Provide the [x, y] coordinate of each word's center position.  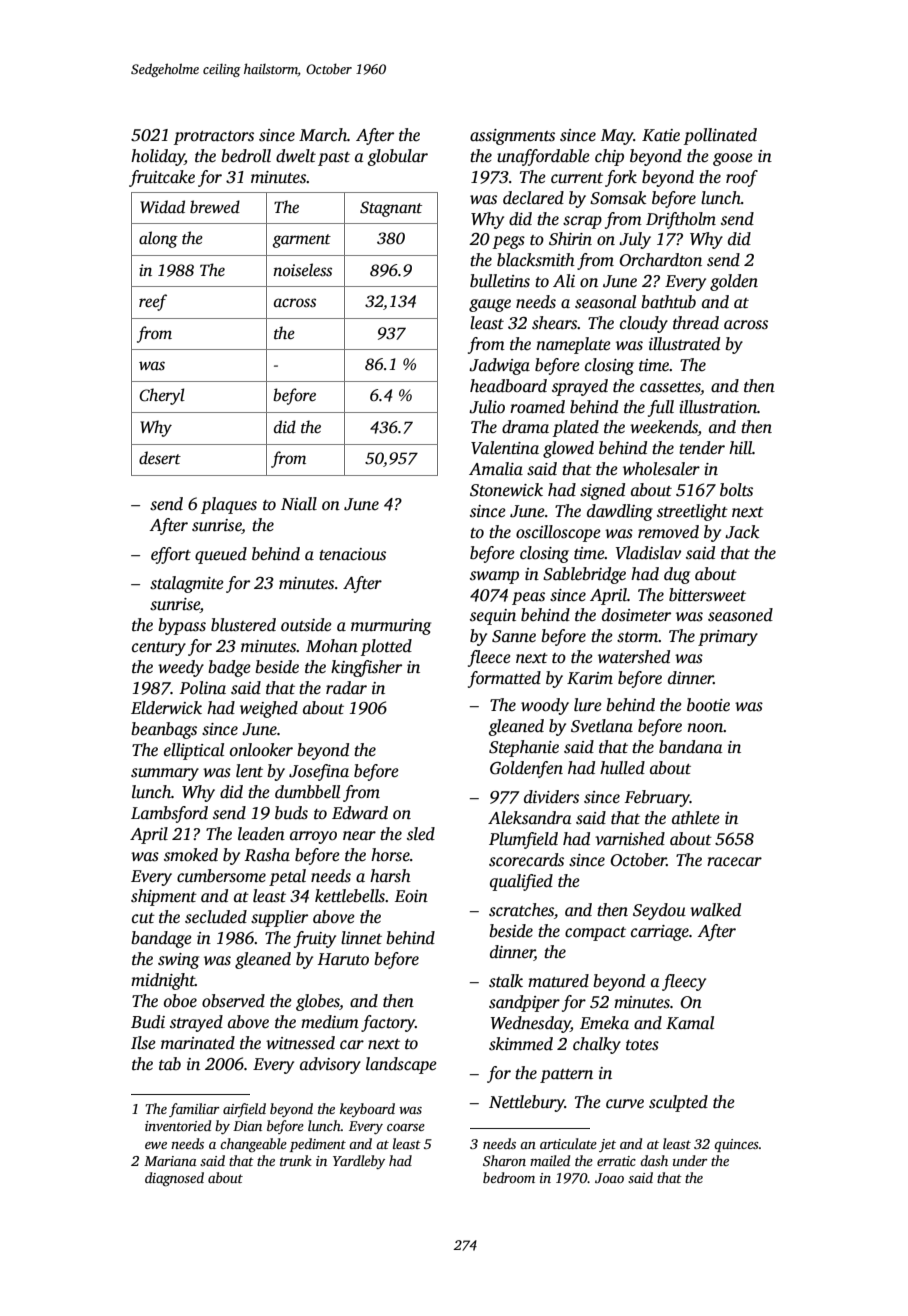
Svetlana [602, 726]
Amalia [496, 469]
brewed [215, 207]
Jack [742, 532]
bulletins [500, 281]
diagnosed [174, 1179]
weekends [664, 428]
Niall [299, 504]
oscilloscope [558, 533]
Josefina [319, 772]
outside [306, 625]
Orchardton [660, 260]
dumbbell [307, 792]
